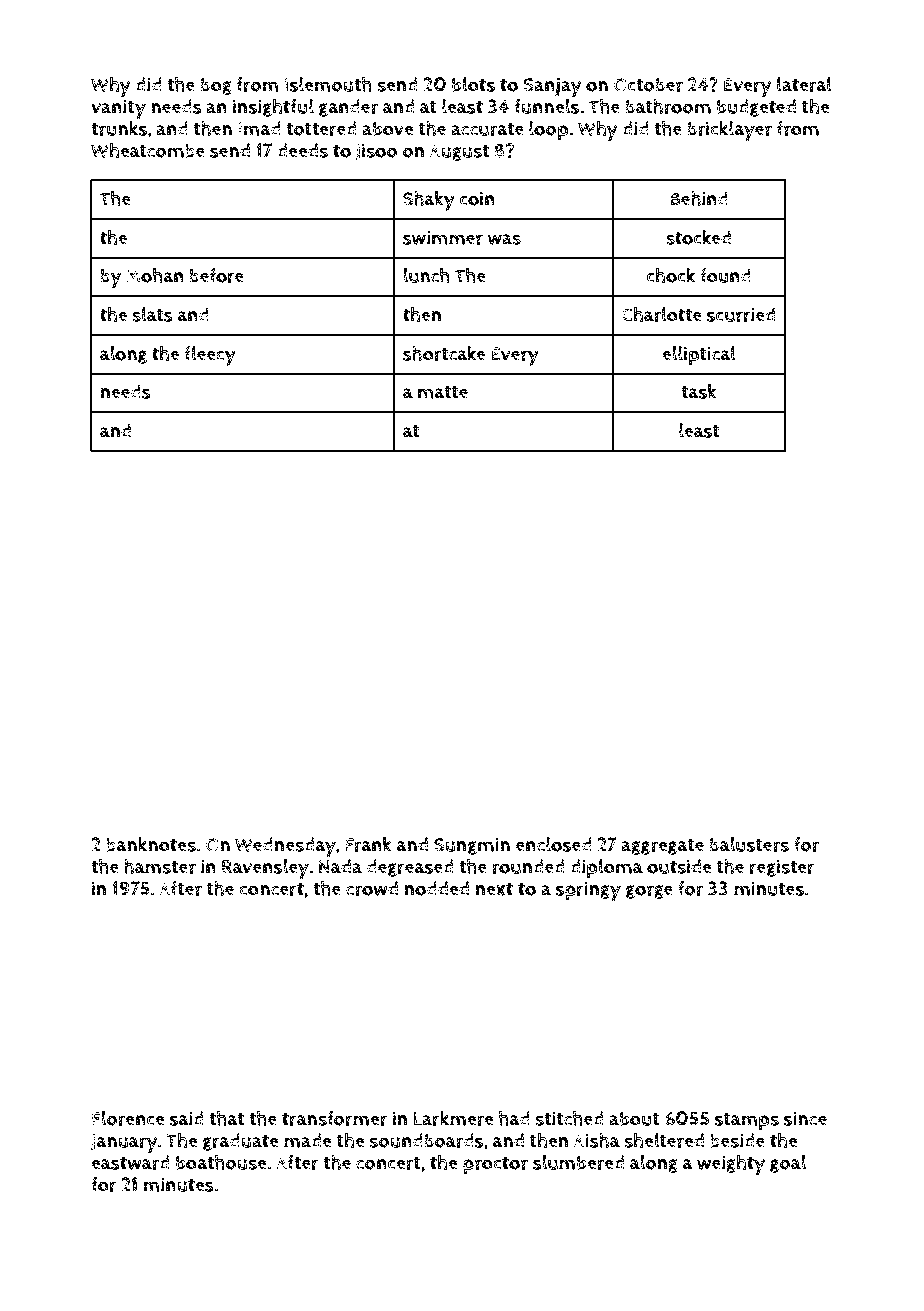 Image resolution: width=924 pixels, height=1311 pixels. Describe the element at coordinates (443, 392) in the screenshot. I see `matte` at that location.
